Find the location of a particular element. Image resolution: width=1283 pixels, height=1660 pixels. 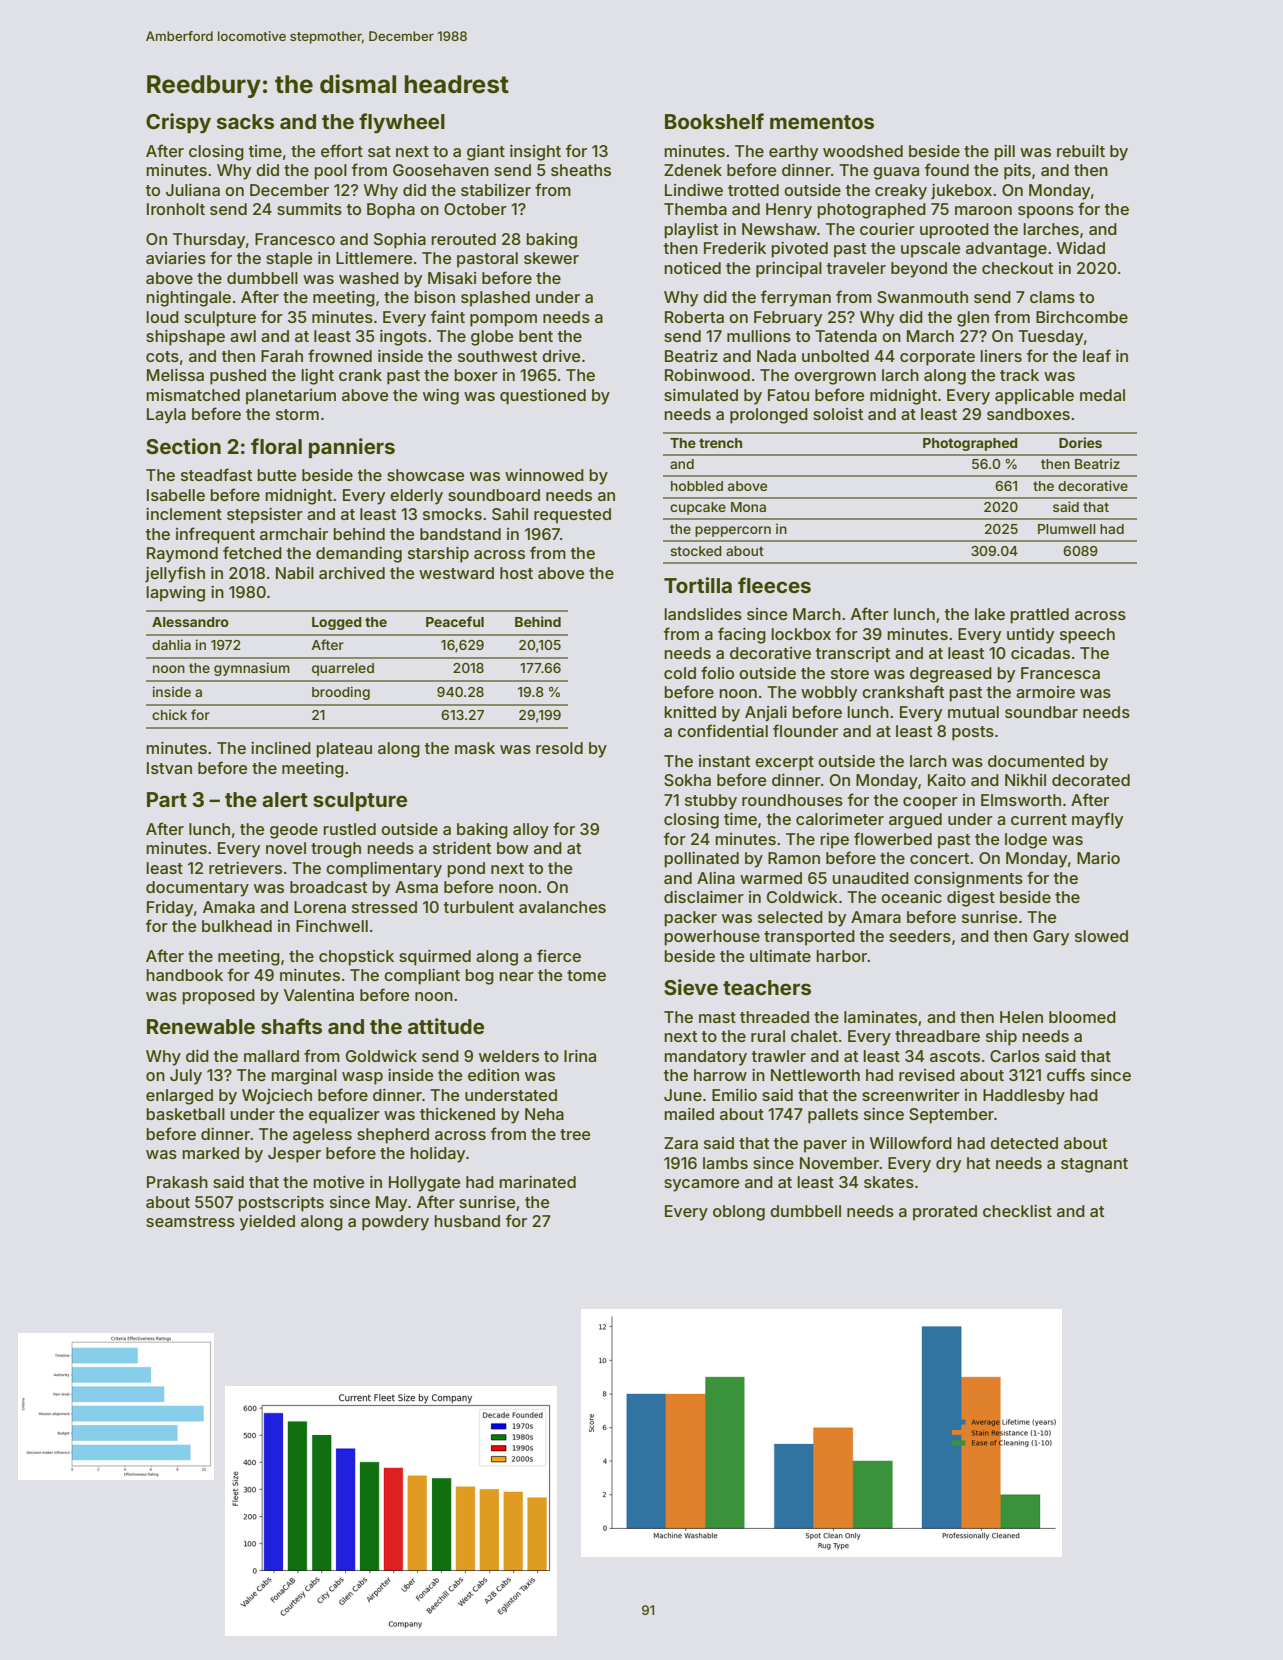

turbulent is located at coordinates (479, 907).
